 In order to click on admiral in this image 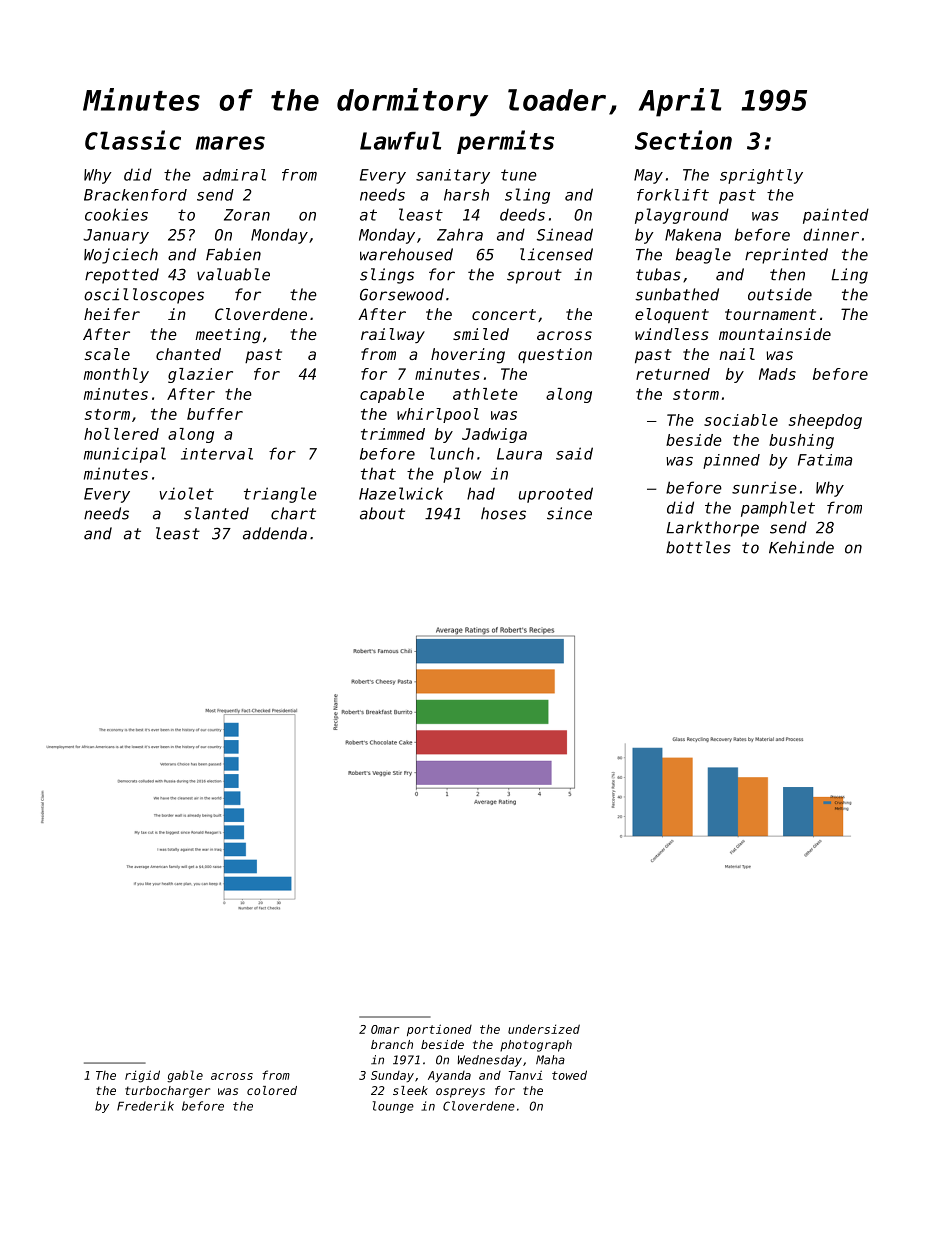, I will do `click(234, 175)`.
